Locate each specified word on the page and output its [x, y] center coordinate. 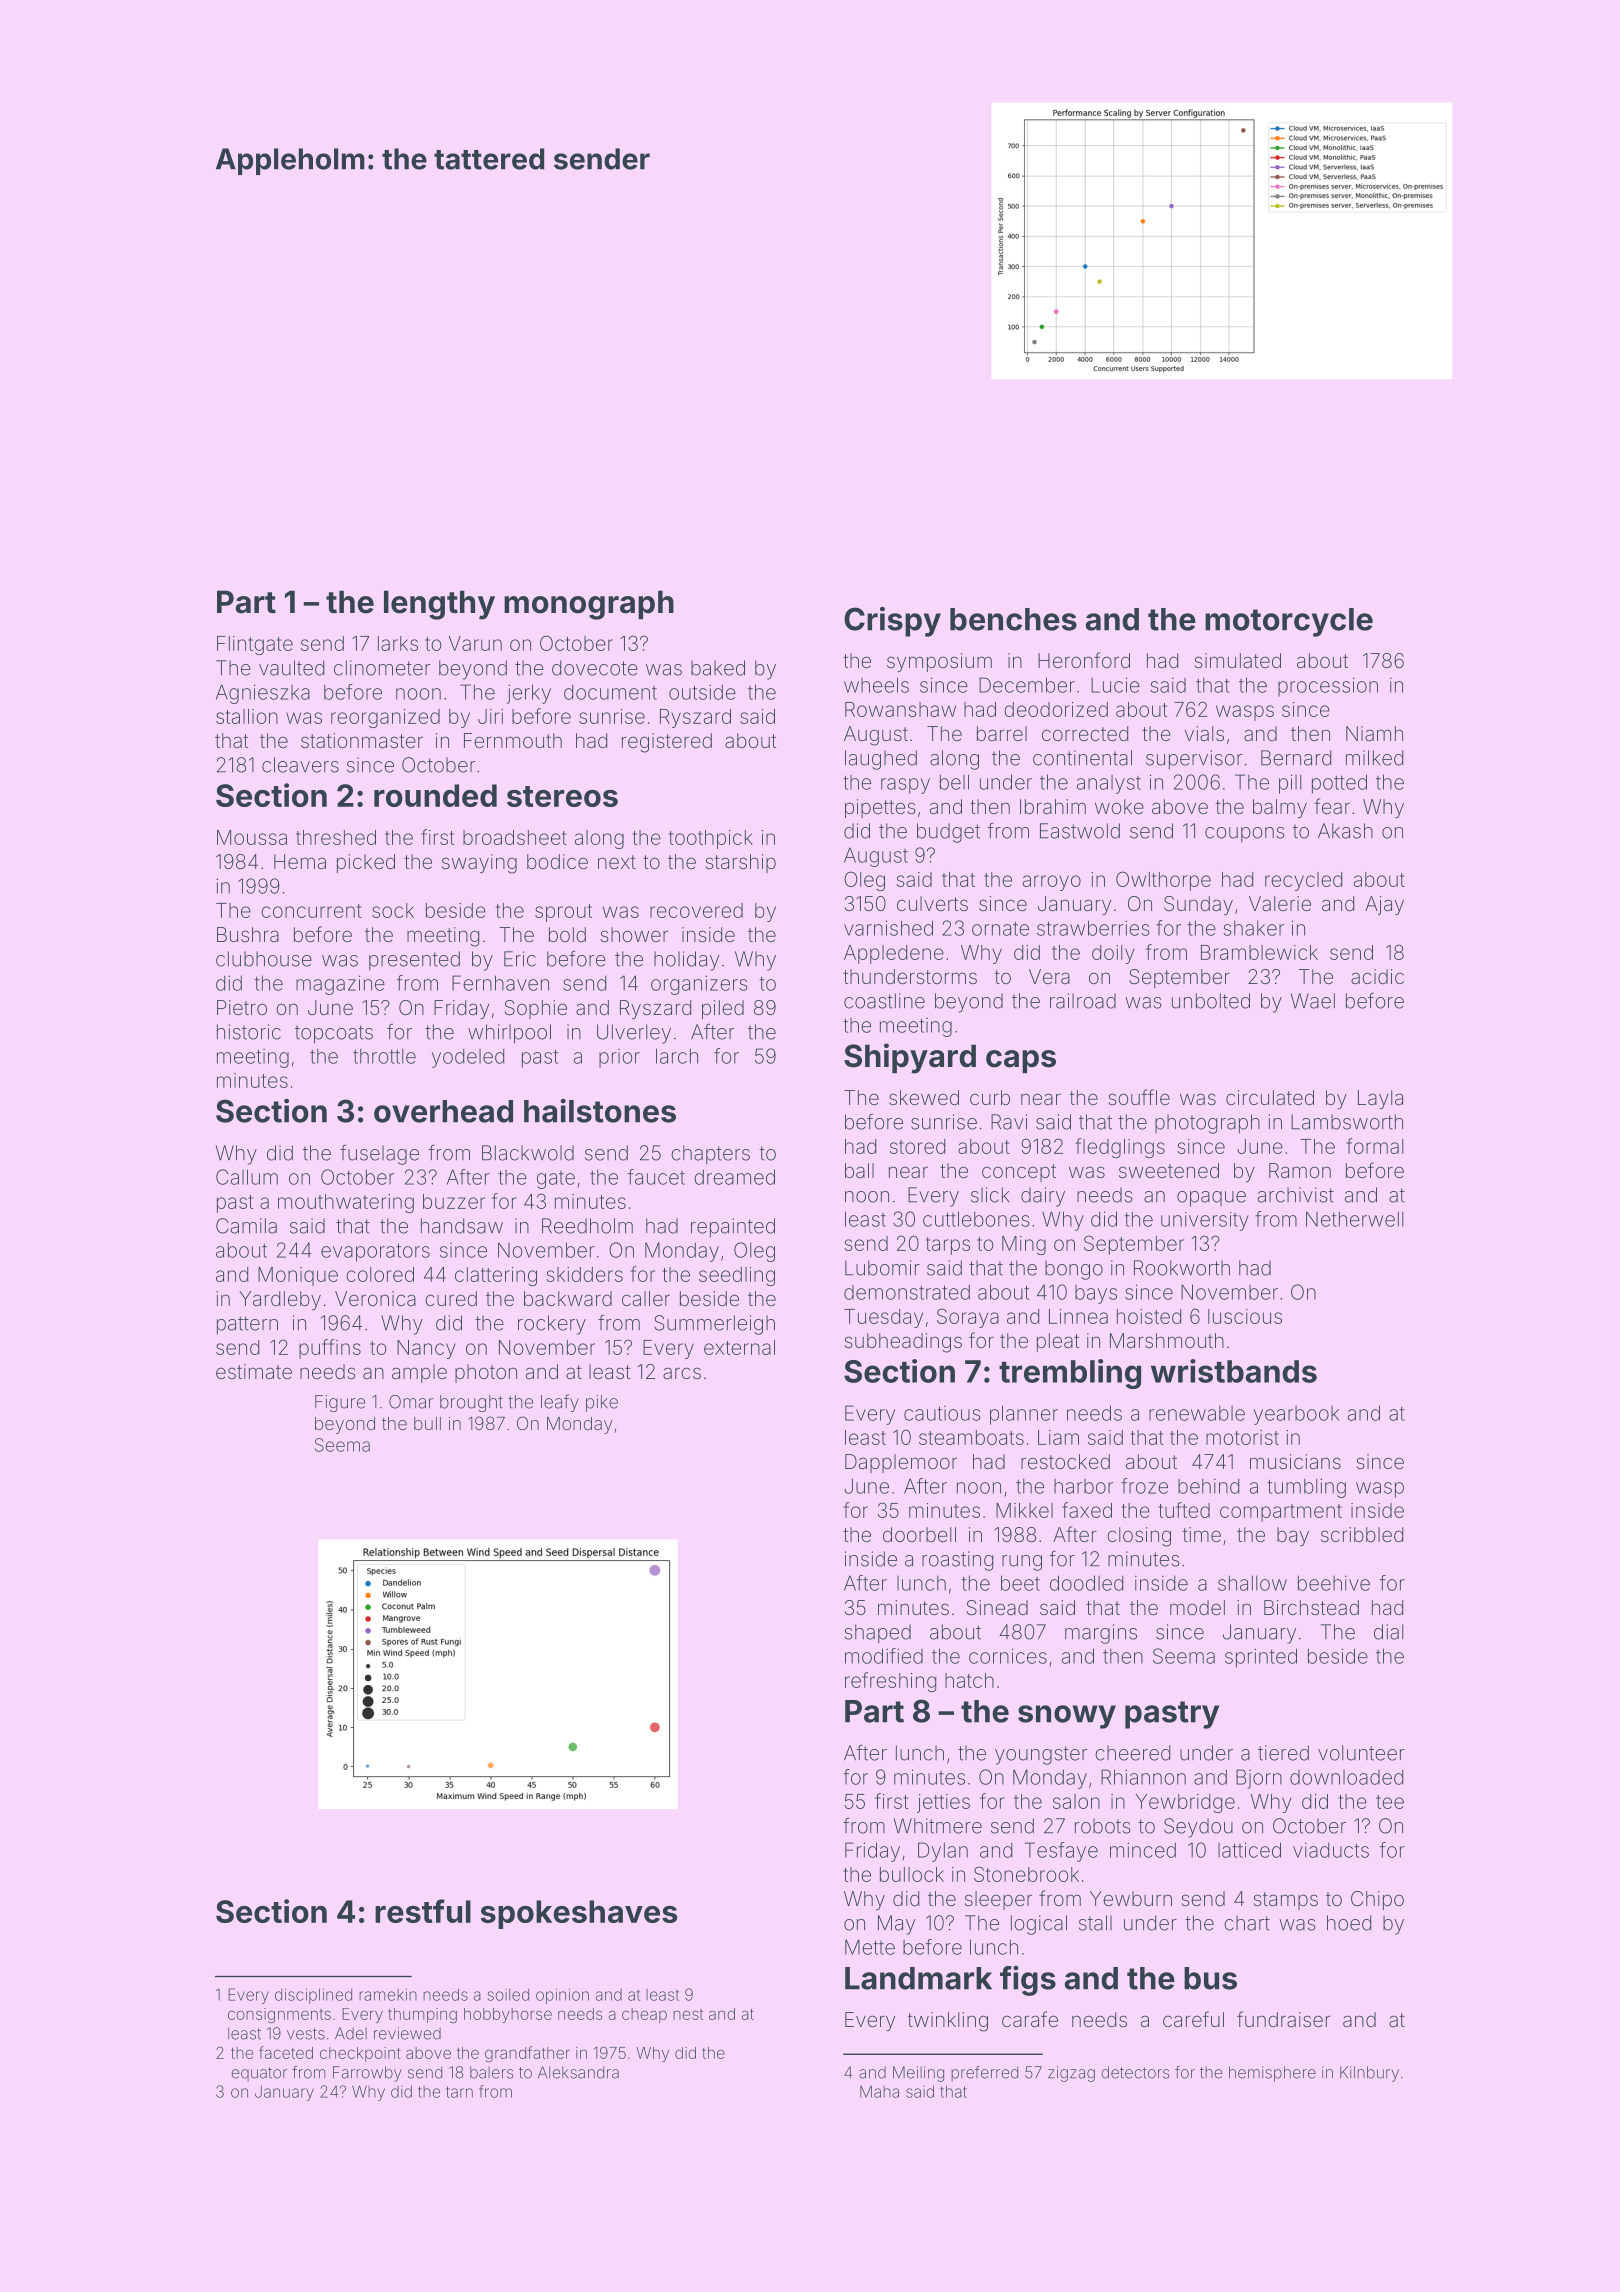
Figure [340, 1403]
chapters [710, 1155]
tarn [459, 2092]
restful [423, 1911]
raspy [905, 786]
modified [884, 1656]
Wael [1313, 1001]
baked [718, 668]
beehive [1334, 1583]
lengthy [439, 605]
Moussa [252, 837]
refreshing [890, 1682]
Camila [246, 1226]
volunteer [1361, 1753]
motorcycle [1289, 622]
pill [1290, 784]
